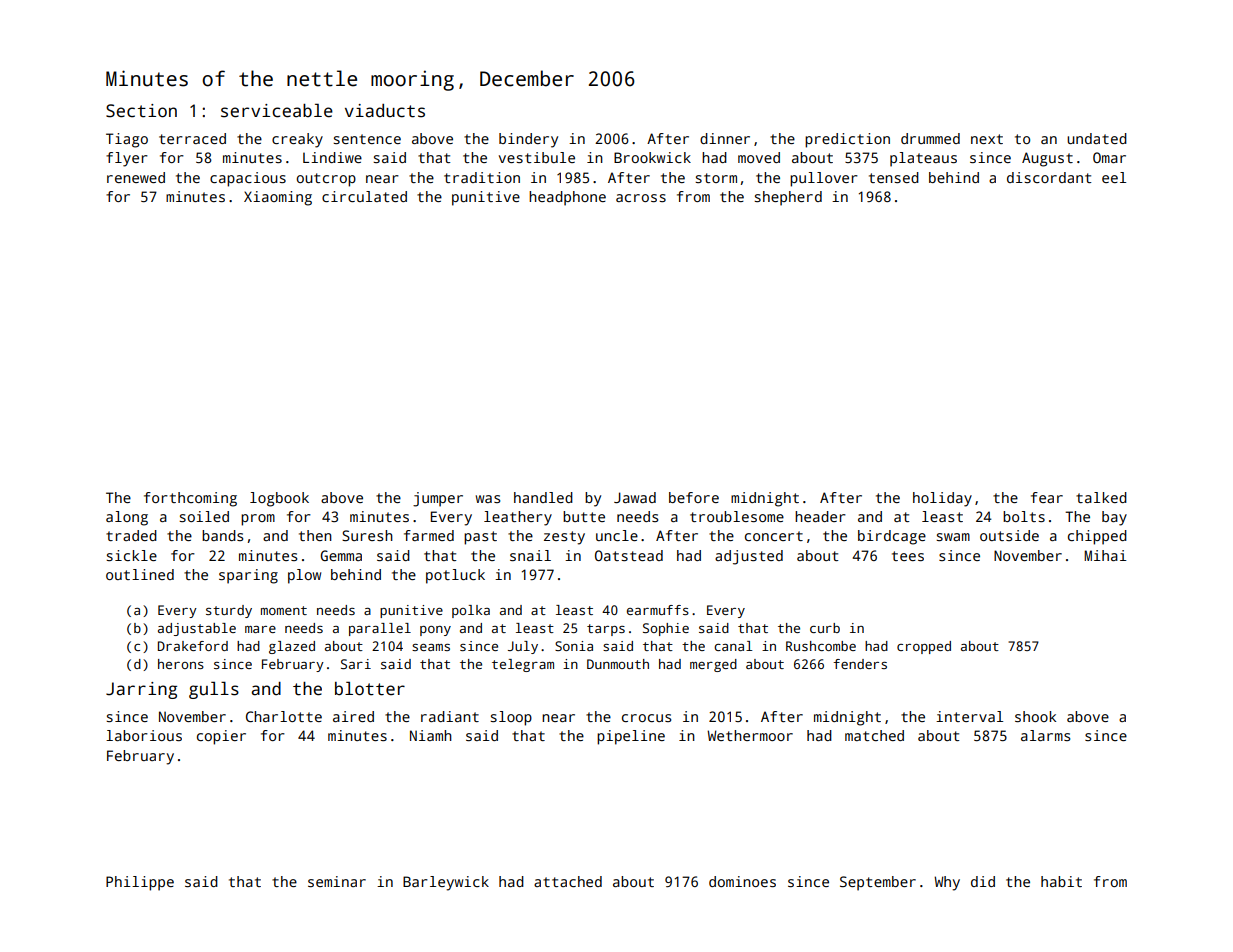  I want to click on Mihai, so click(1105, 555).
